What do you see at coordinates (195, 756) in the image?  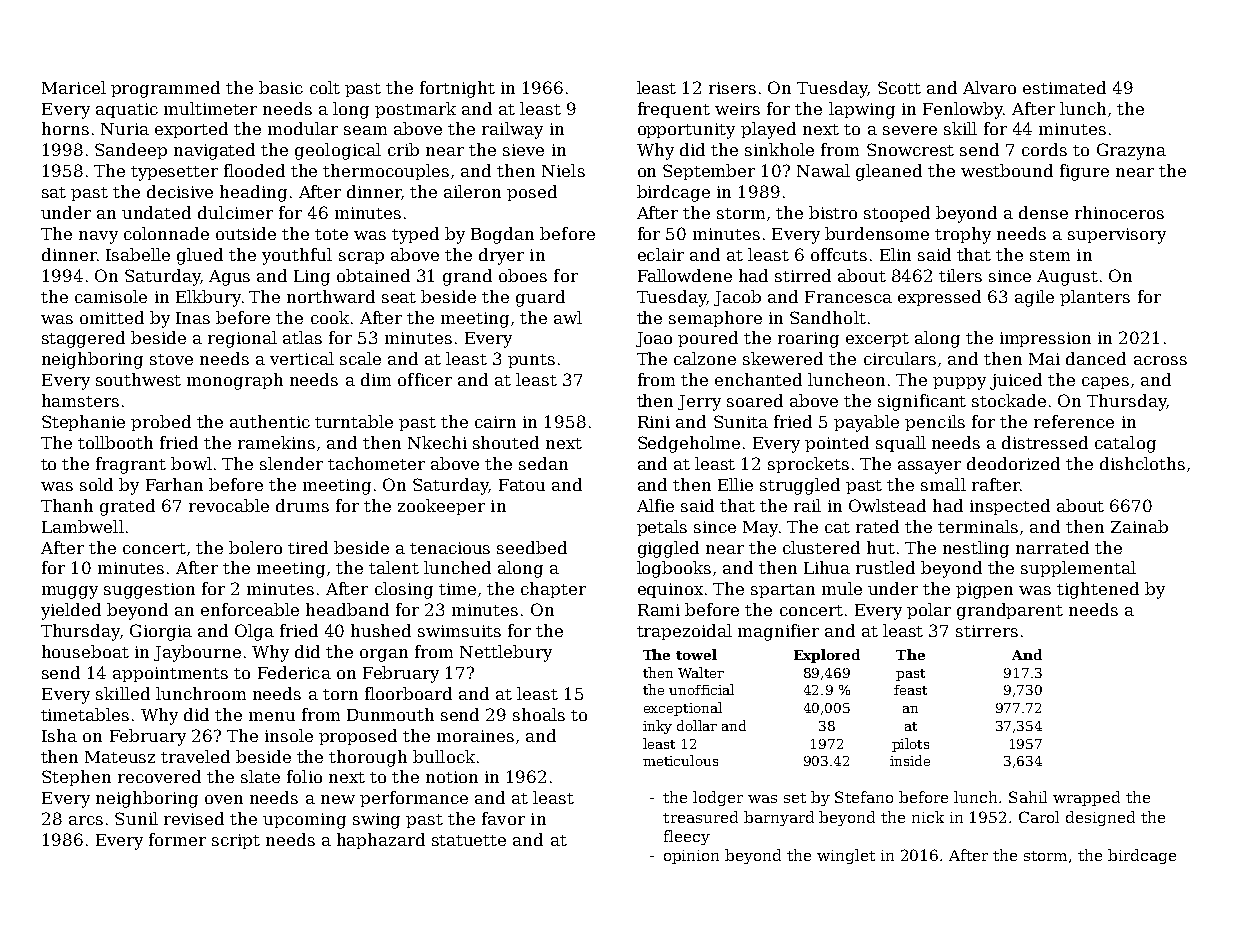 I see `traveled` at bounding box center [195, 756].
